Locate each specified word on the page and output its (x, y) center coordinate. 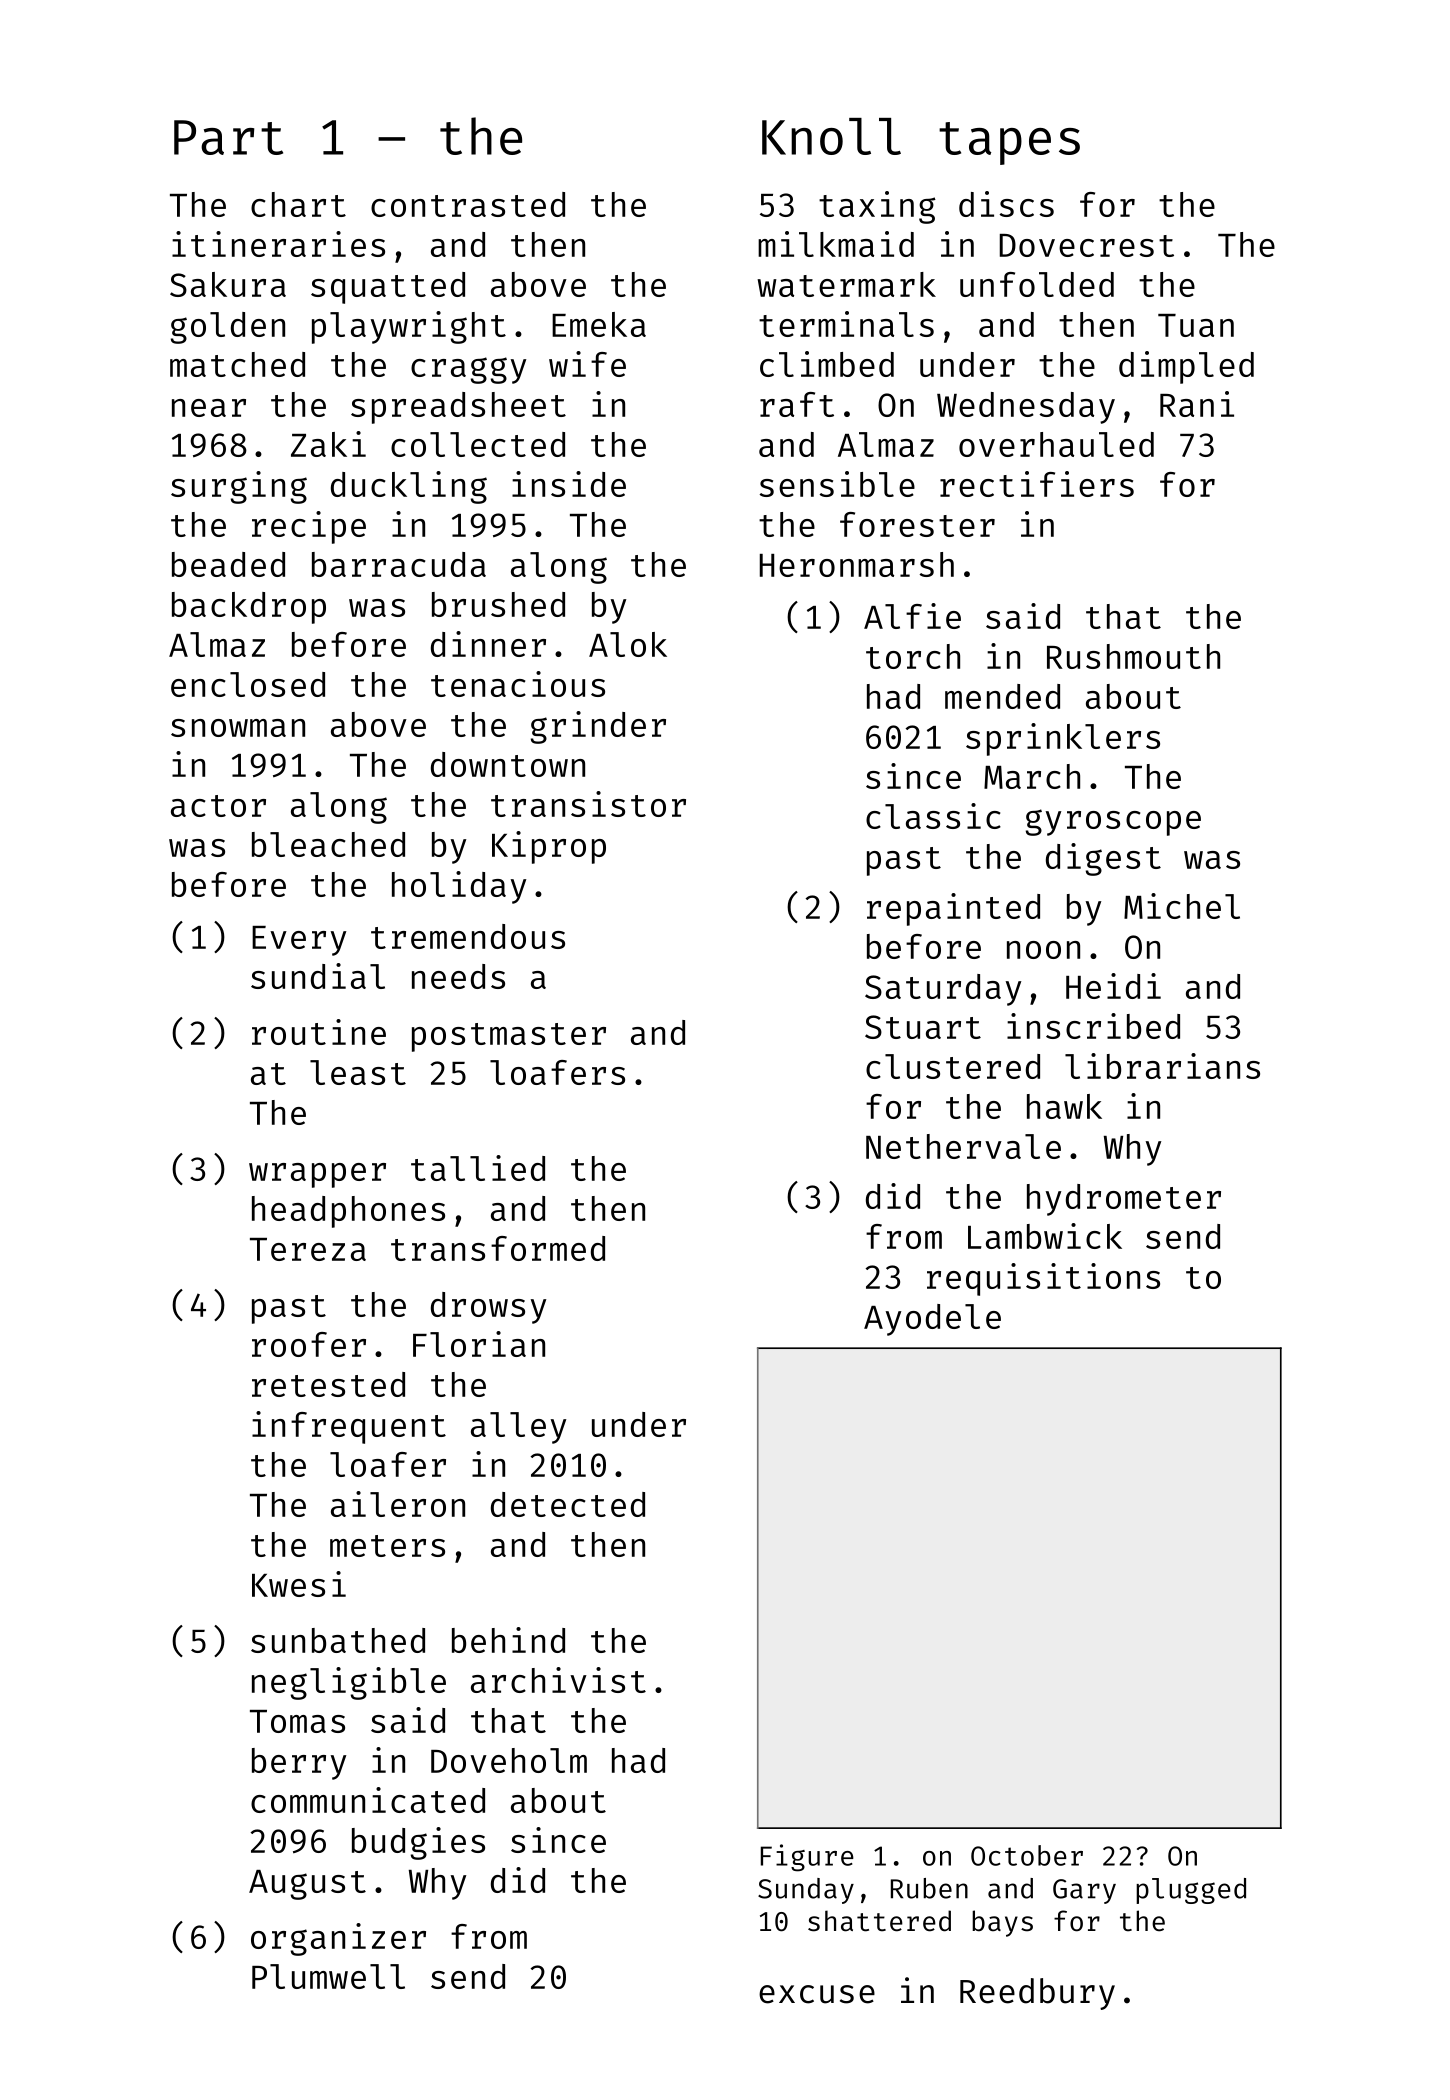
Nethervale (963, 1146)
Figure (807, 1858)
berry (299, 1764)
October (1027, 1855)
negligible (349, 1683)
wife (587, 364)
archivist (558, 1680)
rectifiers (1037, 484)
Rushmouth (1133, 656)
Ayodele (932, 1320)
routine (319, 1032)
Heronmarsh (857, 564)
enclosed (248, 684)
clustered (953, 1066)
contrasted (468, 204)
